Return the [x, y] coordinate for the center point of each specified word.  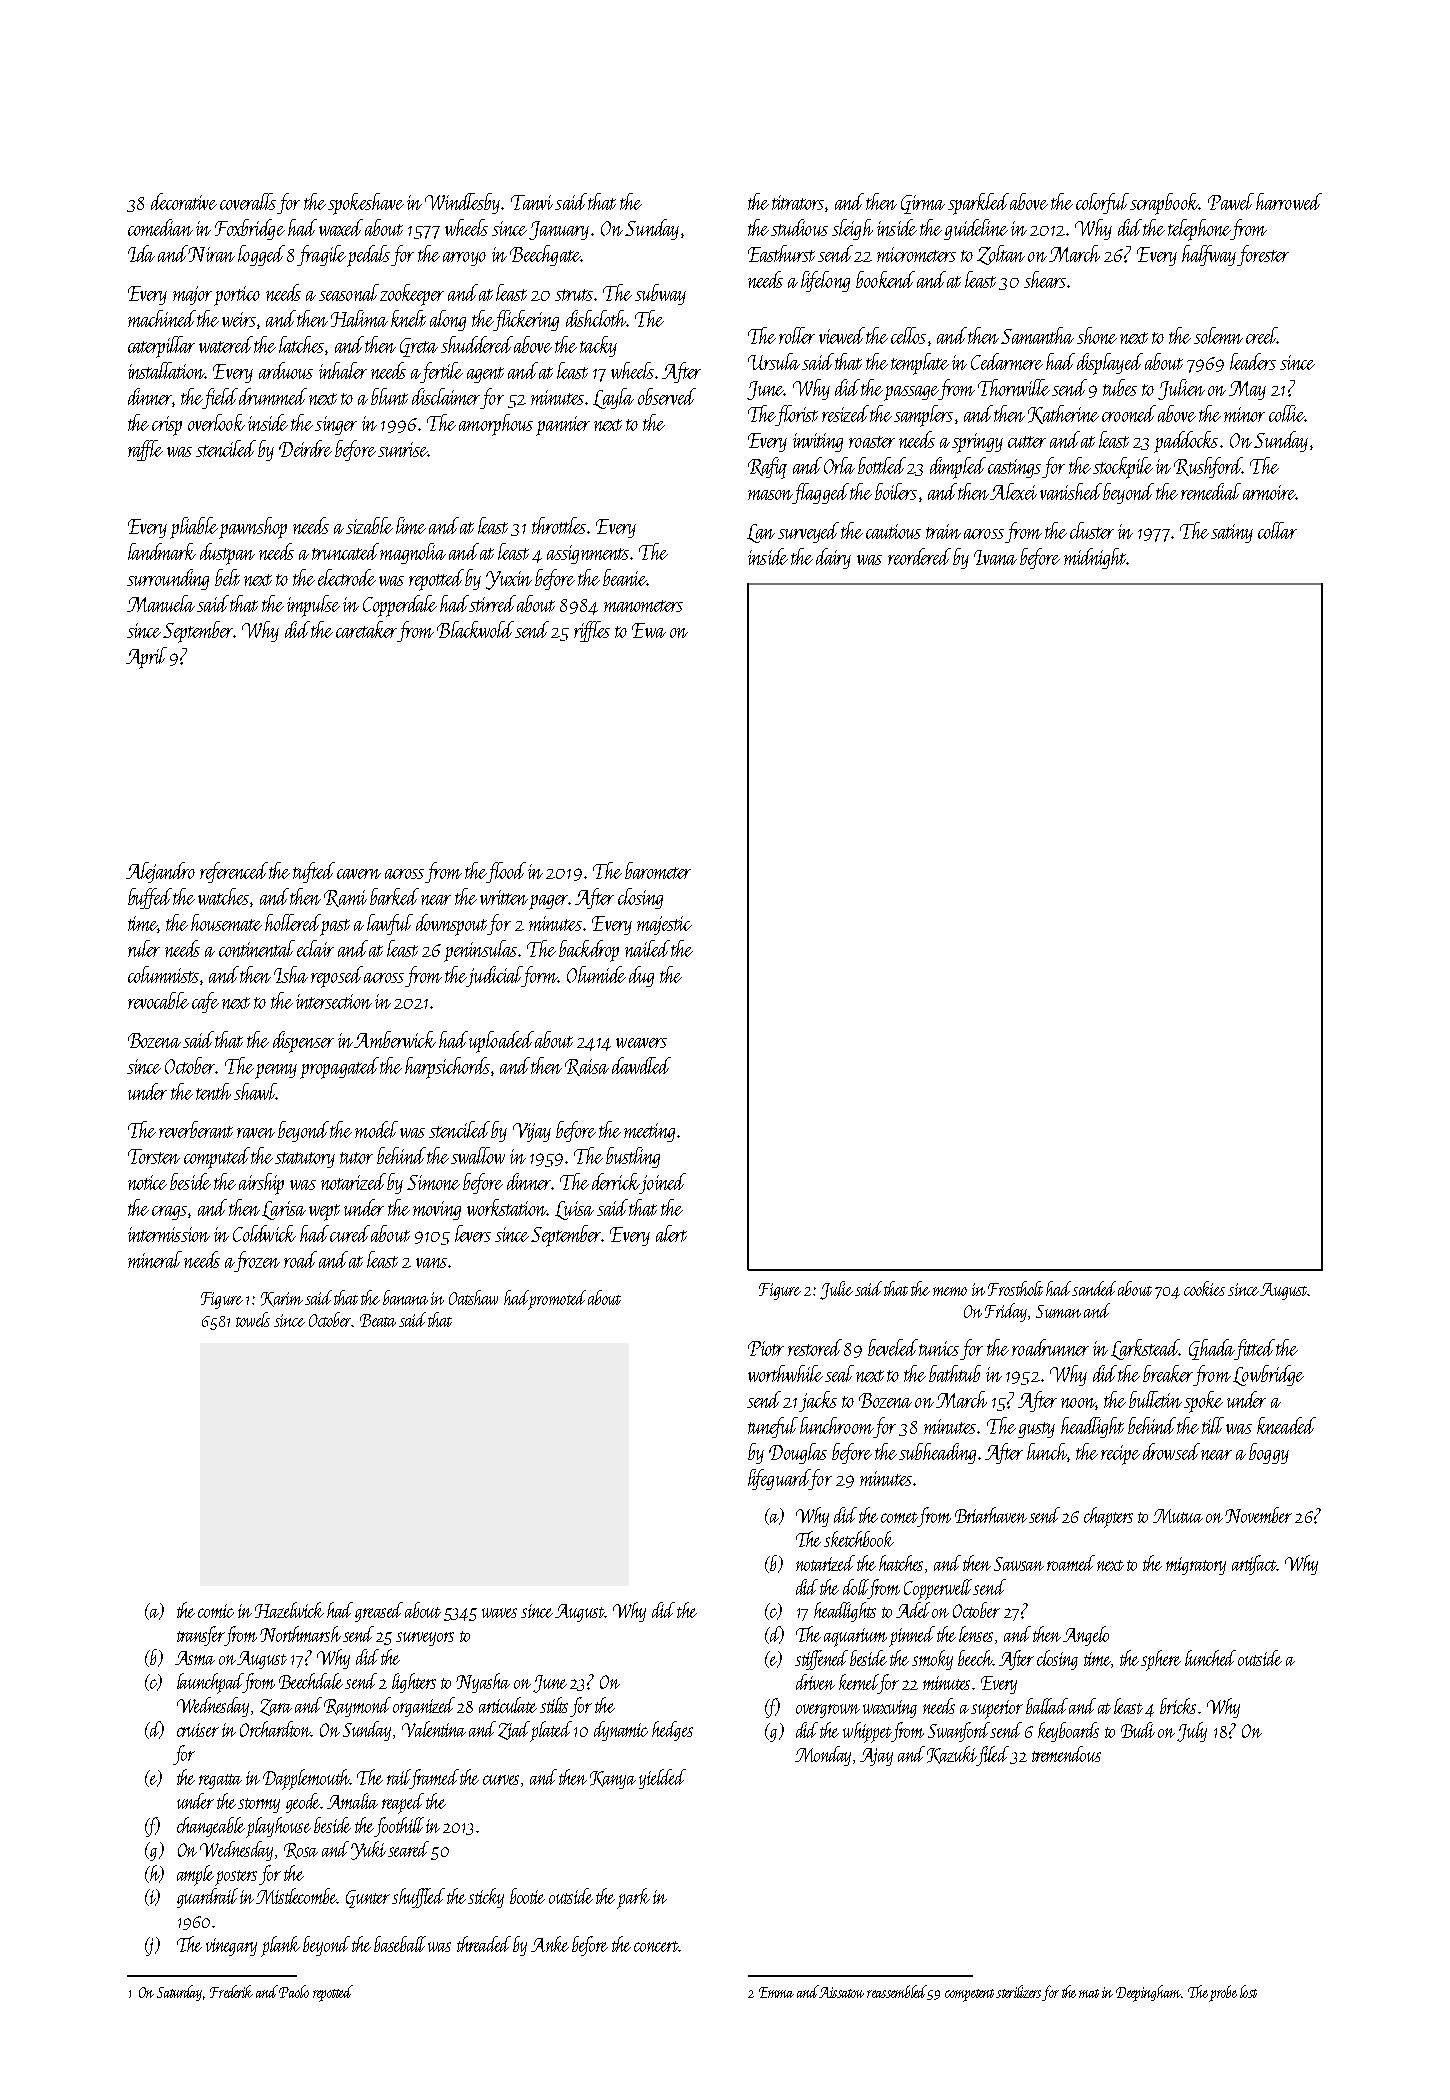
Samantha [1037, 335]
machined [162, 318]
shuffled [418, 1898]
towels [253, 1319]
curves [501, 1780]
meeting [649, 1132]
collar [1277, 530]
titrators [798, 202]
